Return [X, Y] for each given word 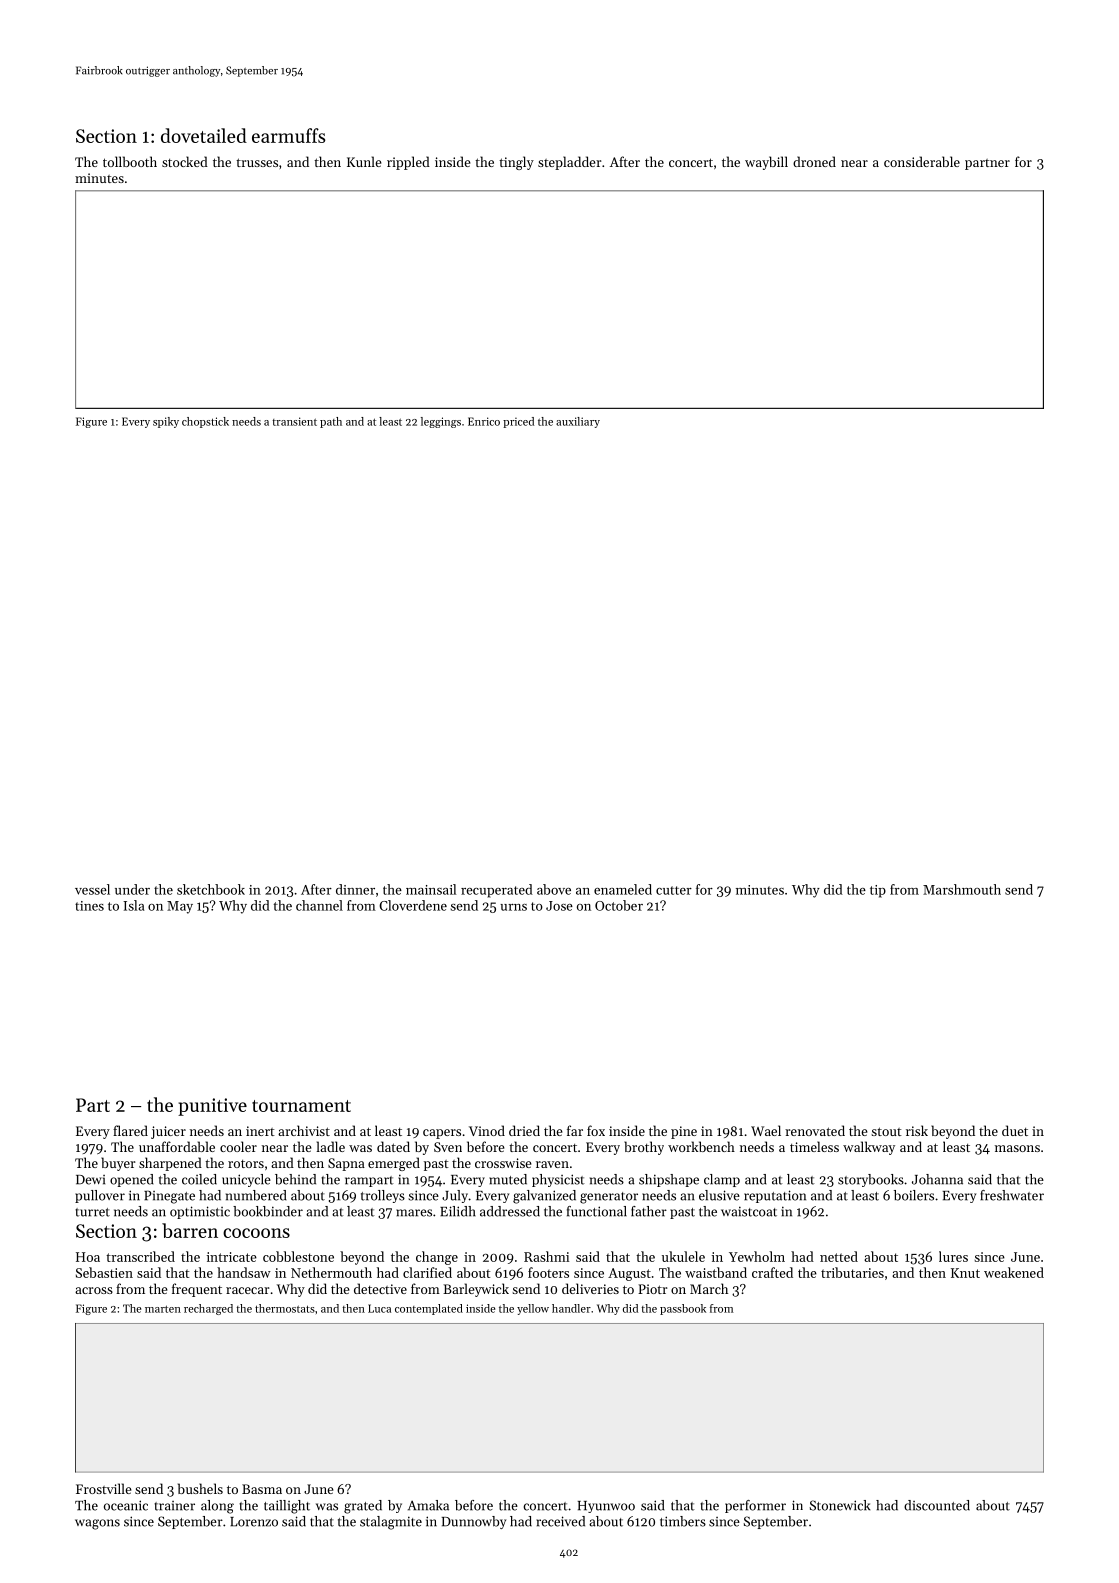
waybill [766, 163]
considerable [922, 161]
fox [596, 1130]
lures [953, 1256]
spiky [166, 422]
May [180, 907]
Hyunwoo [606, 1507]
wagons [97, 1524]
